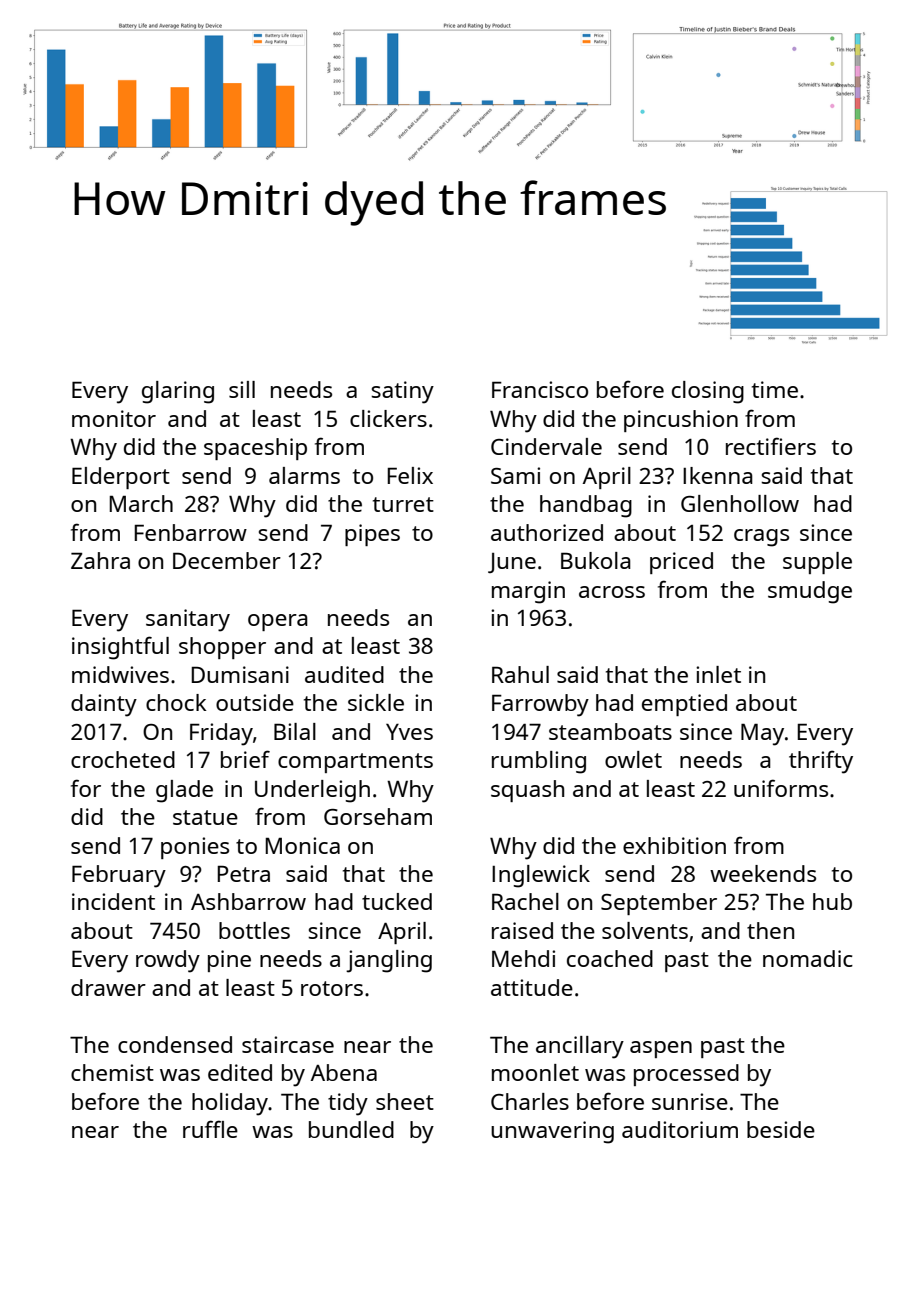  Describe the element at coordinates (402, 392) in the page. I see `satiny` at that location.
